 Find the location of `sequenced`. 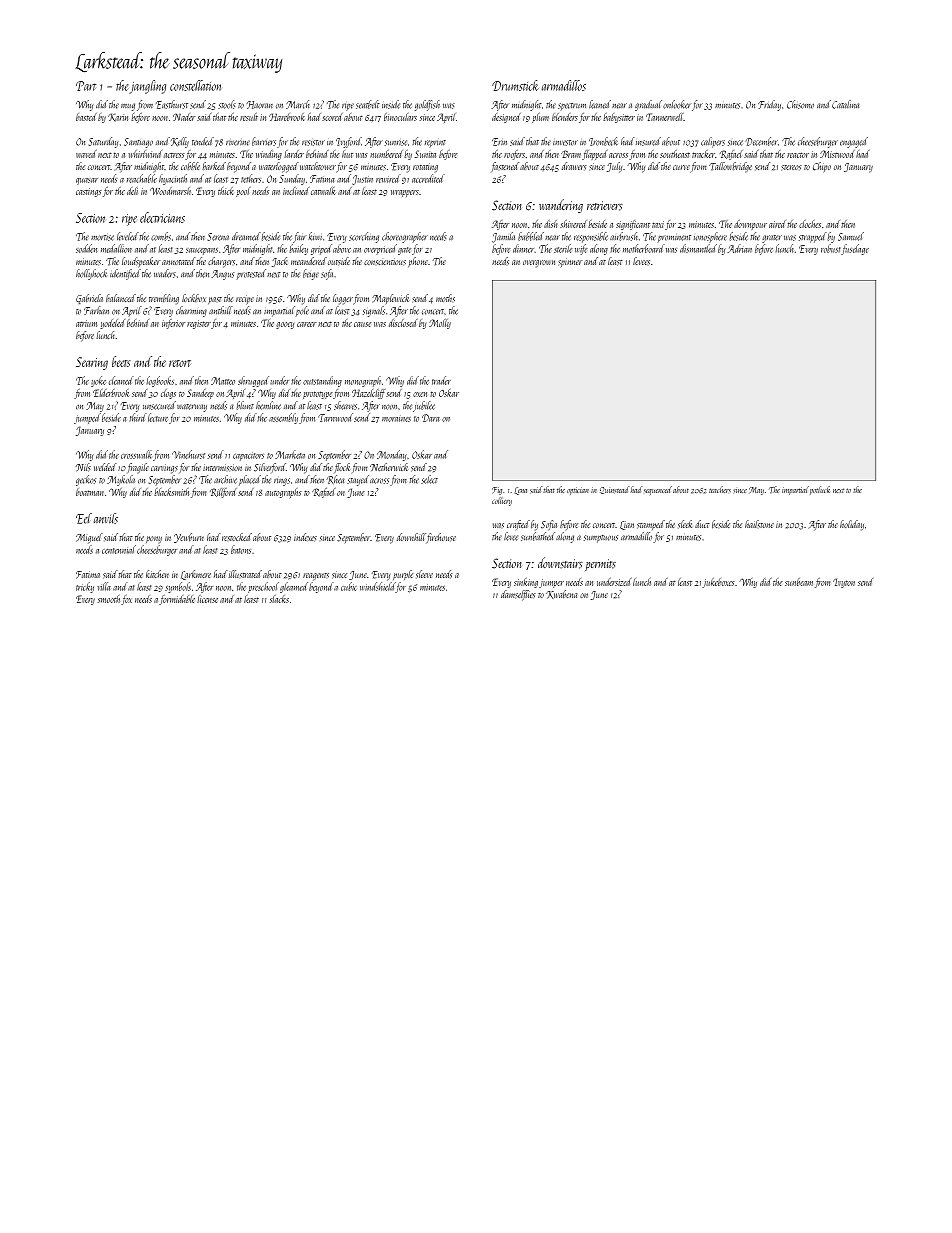

sequenced is located at coordinates (658, 490).
